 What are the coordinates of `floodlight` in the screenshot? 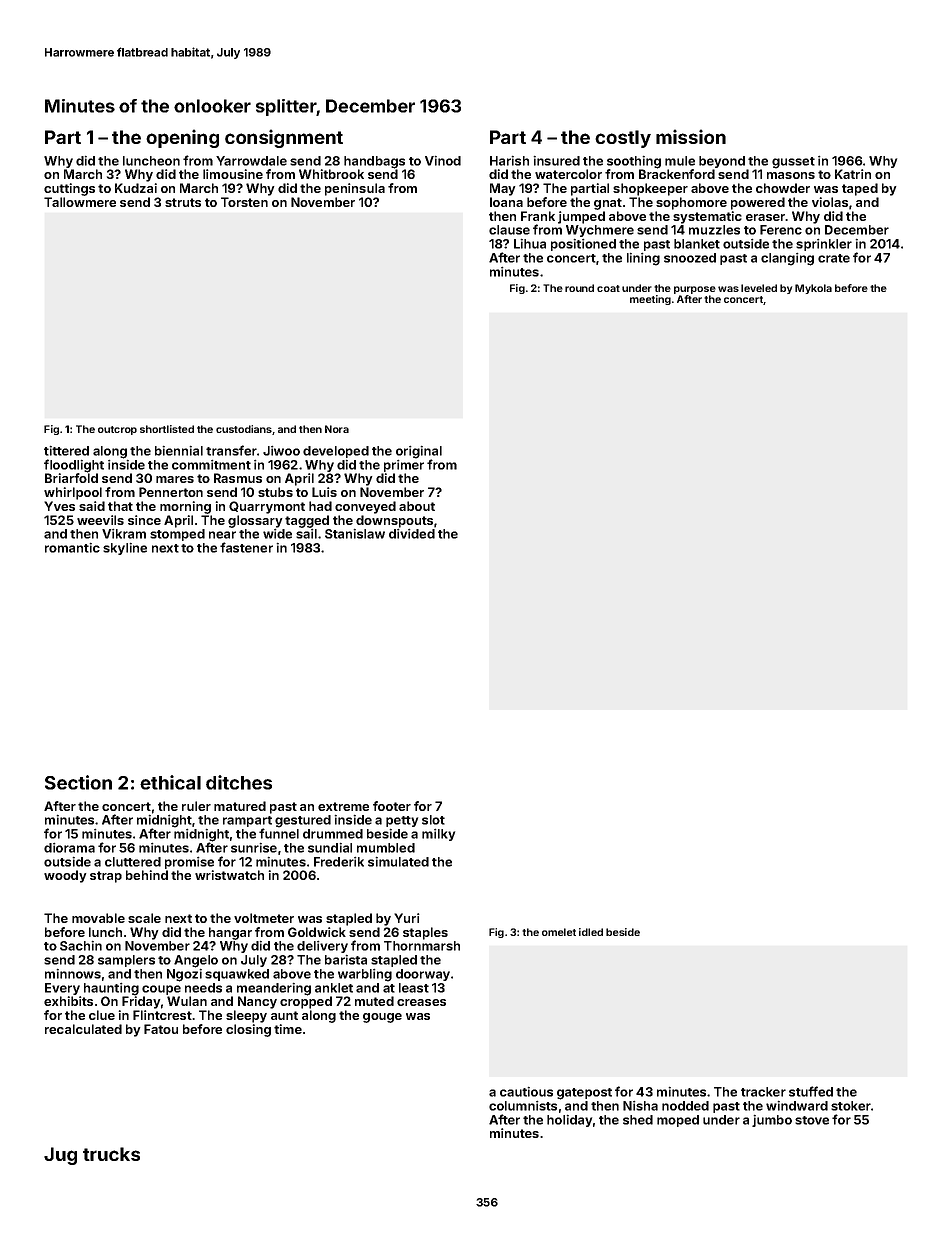 It's located at (74, 466).
